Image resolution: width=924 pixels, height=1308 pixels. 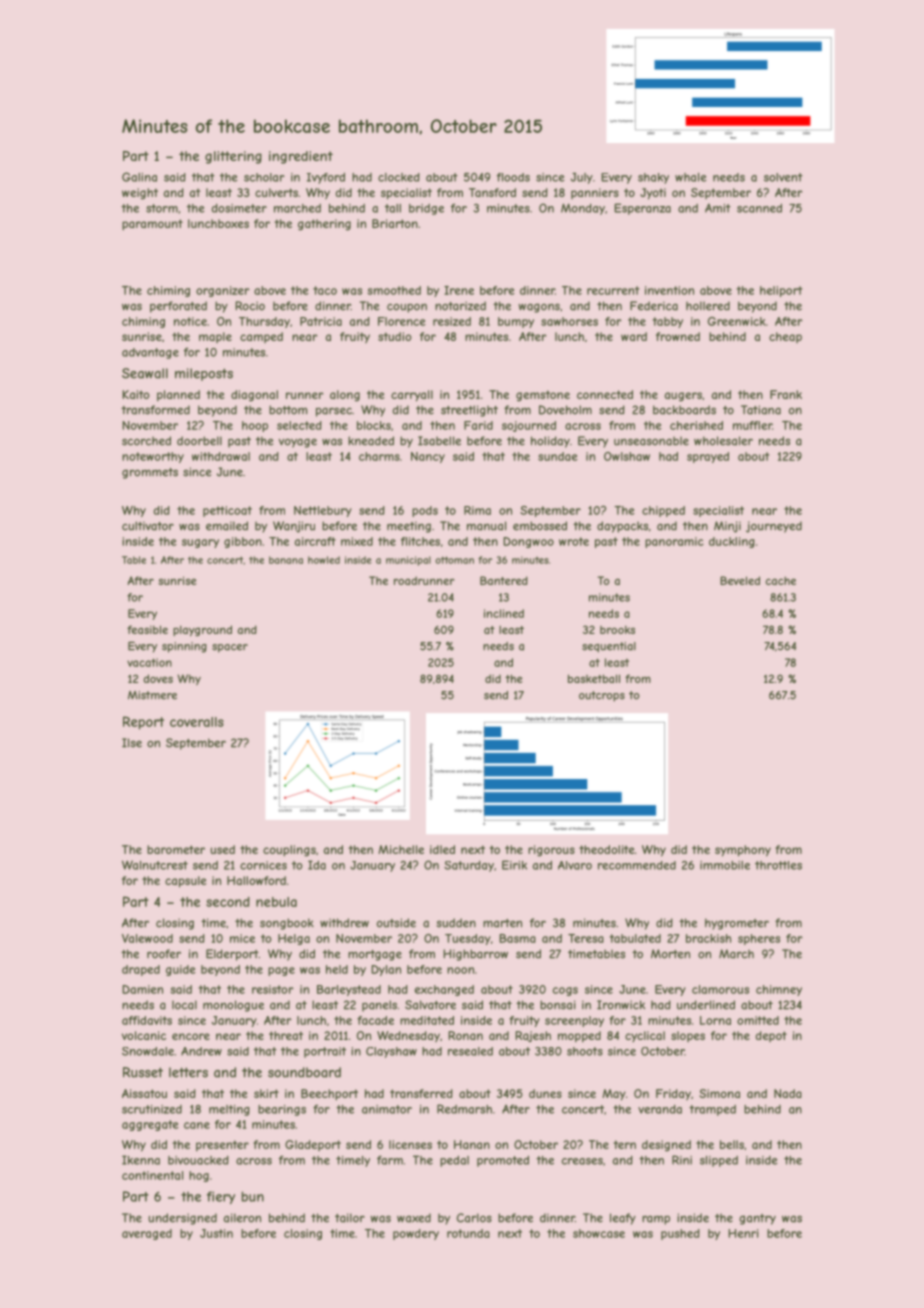 I want to click on Walnutcrest, so click(x=155, y=865).
